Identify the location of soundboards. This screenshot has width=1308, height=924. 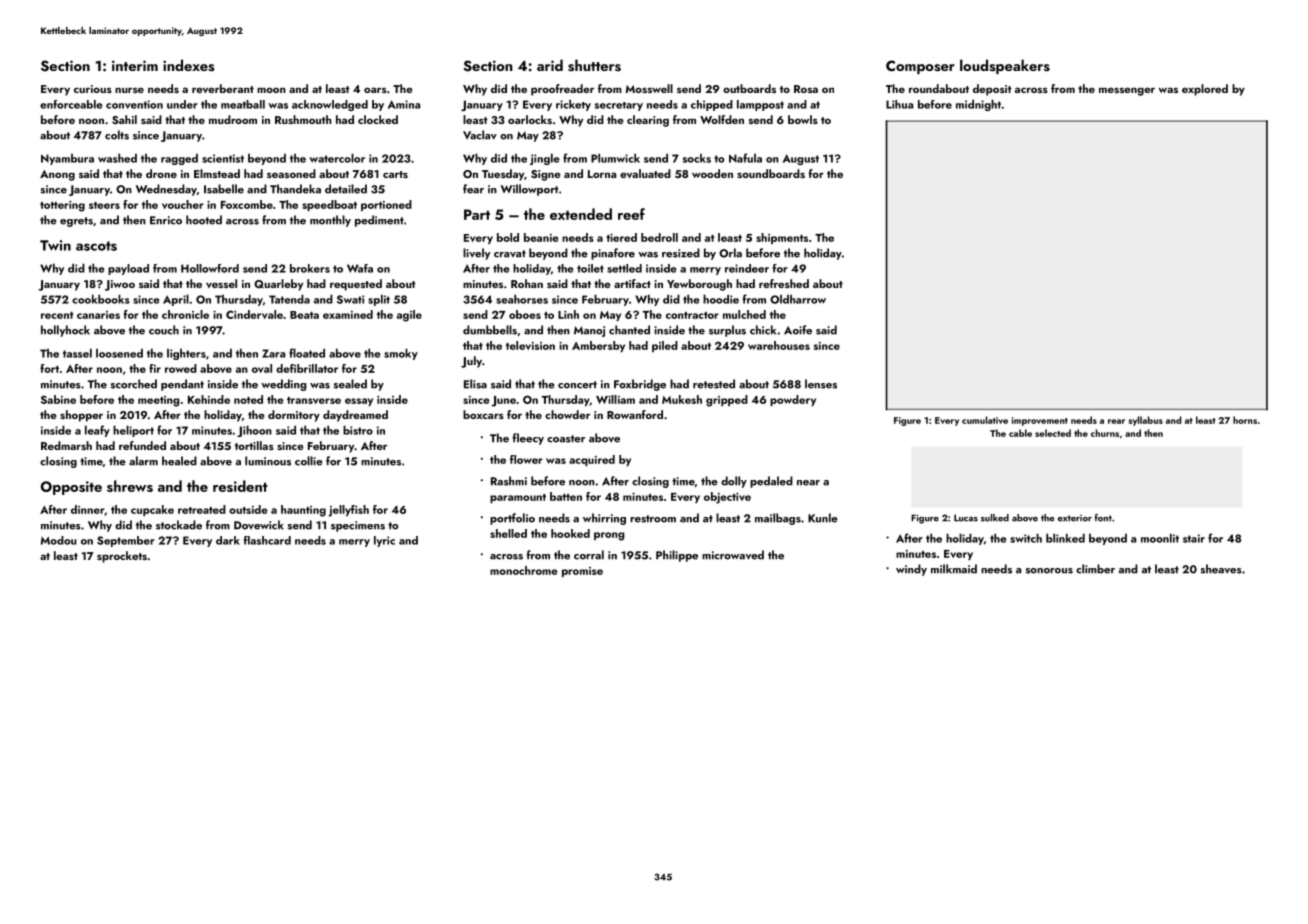
(771, 173).
